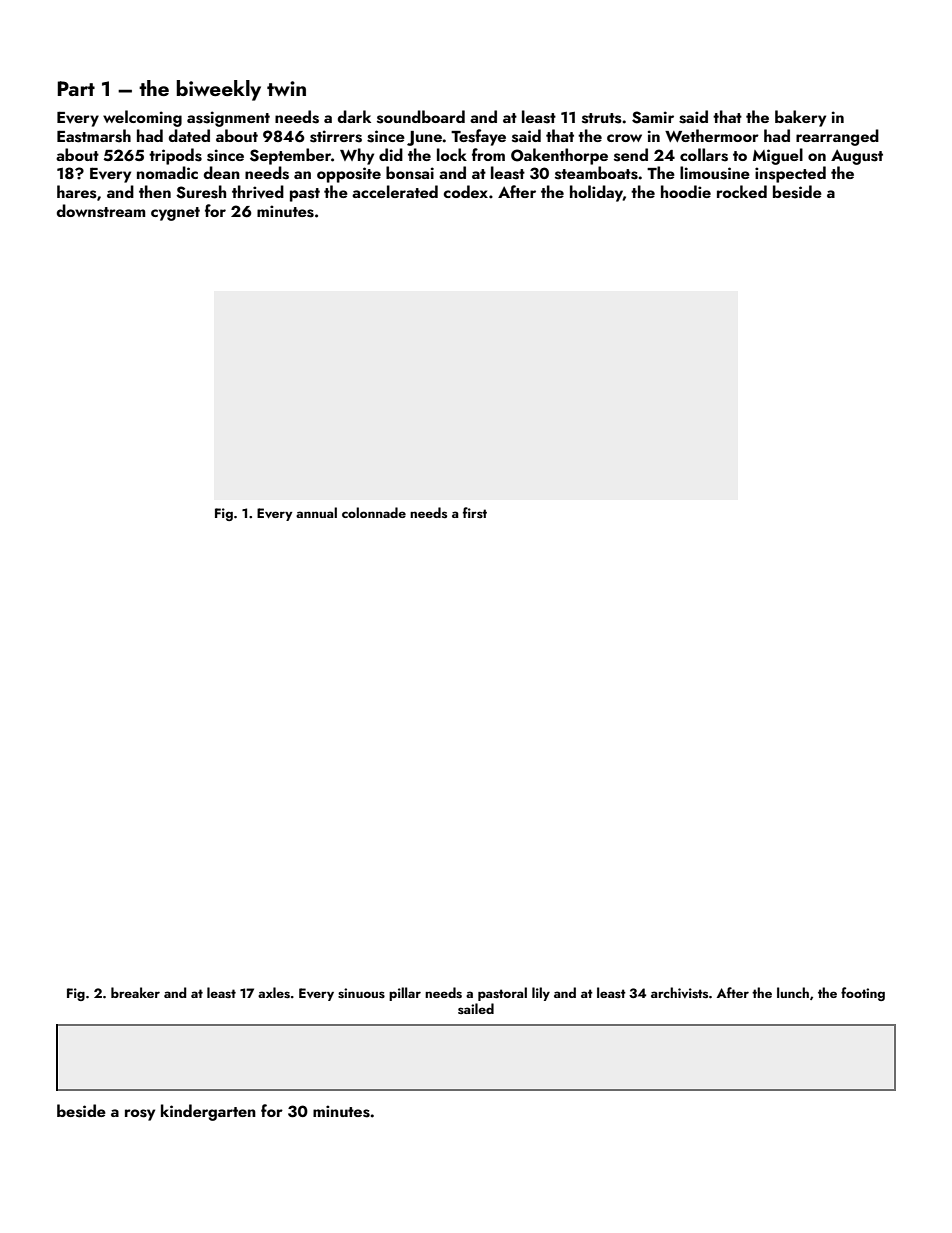 The height and width of the screenshot is (1233, 952). Describe the element at coordinates (679, 992) in the screenshot. I see `archivists` at that location.
